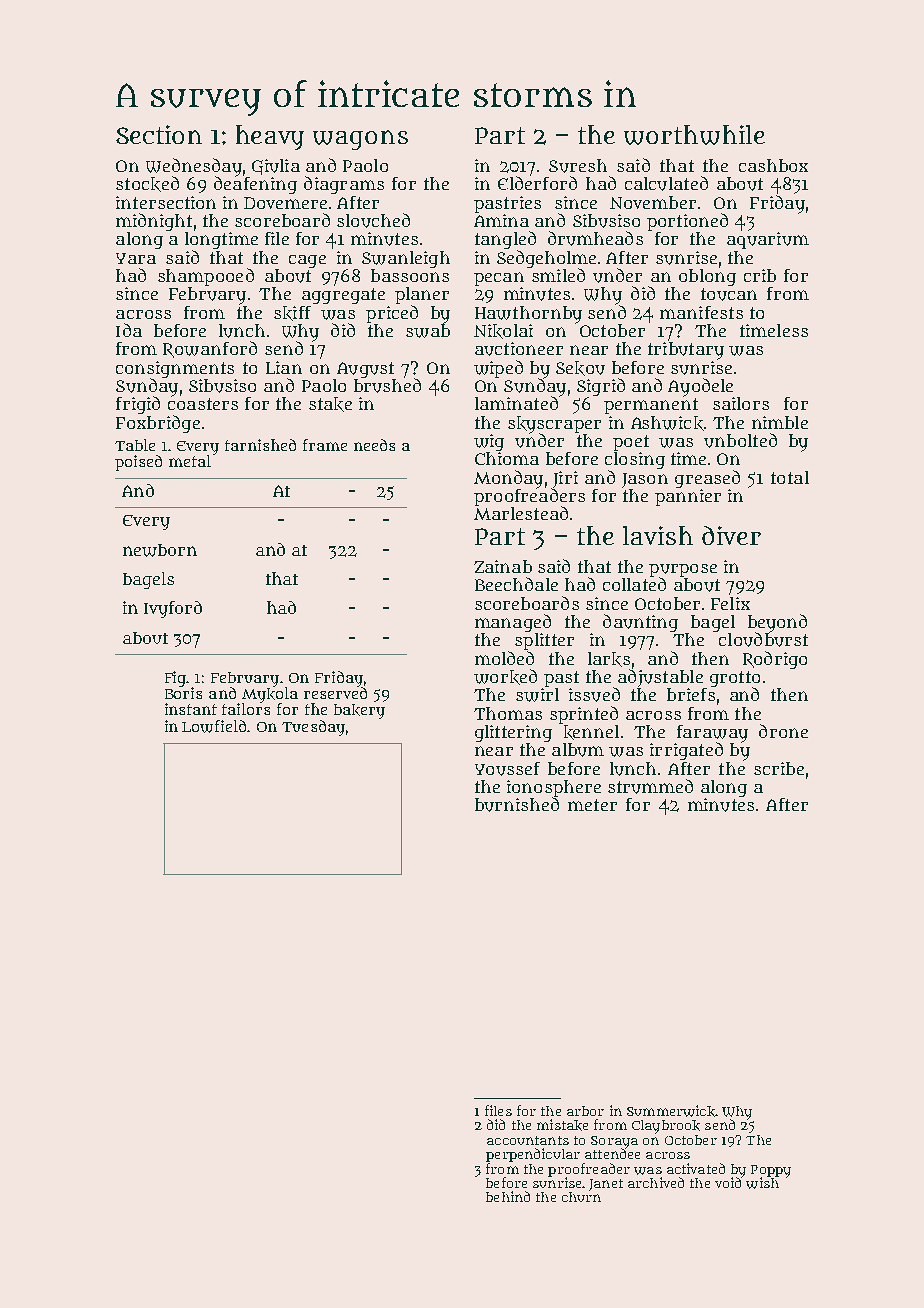 The height and width of the screenshot is (1308, 924). Describe the element at coordinates (373, 220) in the screenshot. I see `slouched` at that location.
